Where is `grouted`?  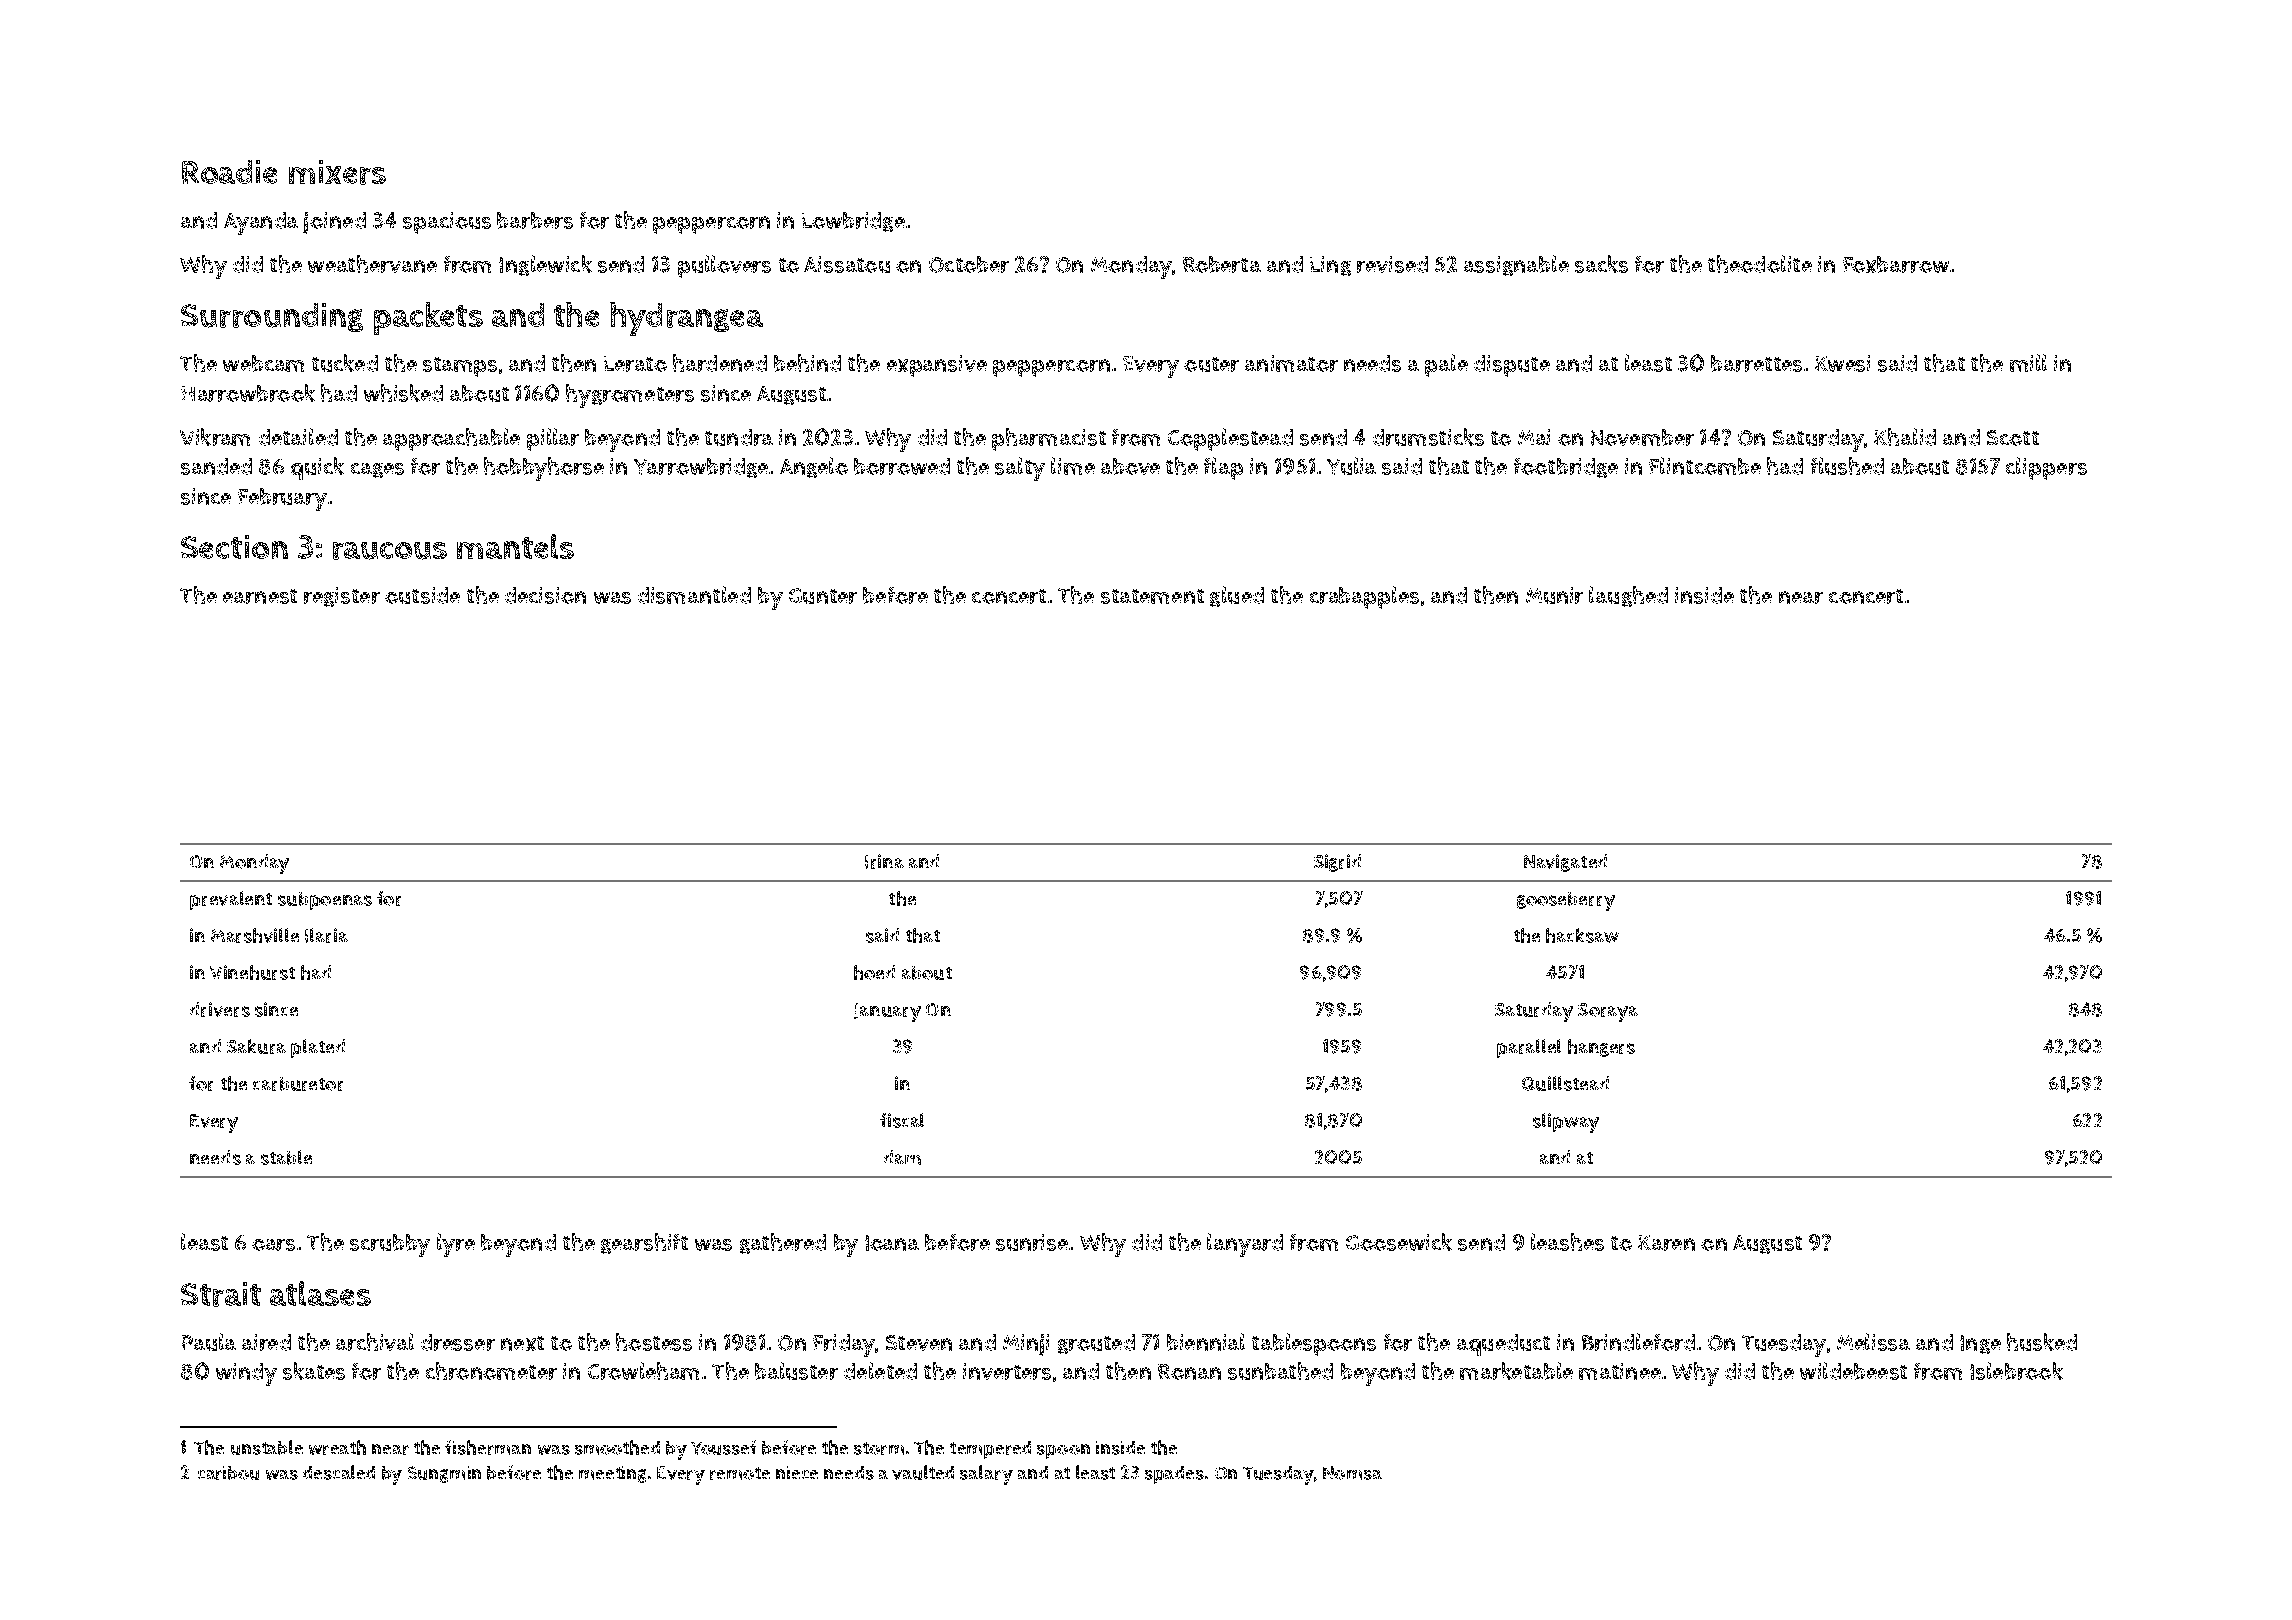
grouted is located at coordinates (1096, 1344).
